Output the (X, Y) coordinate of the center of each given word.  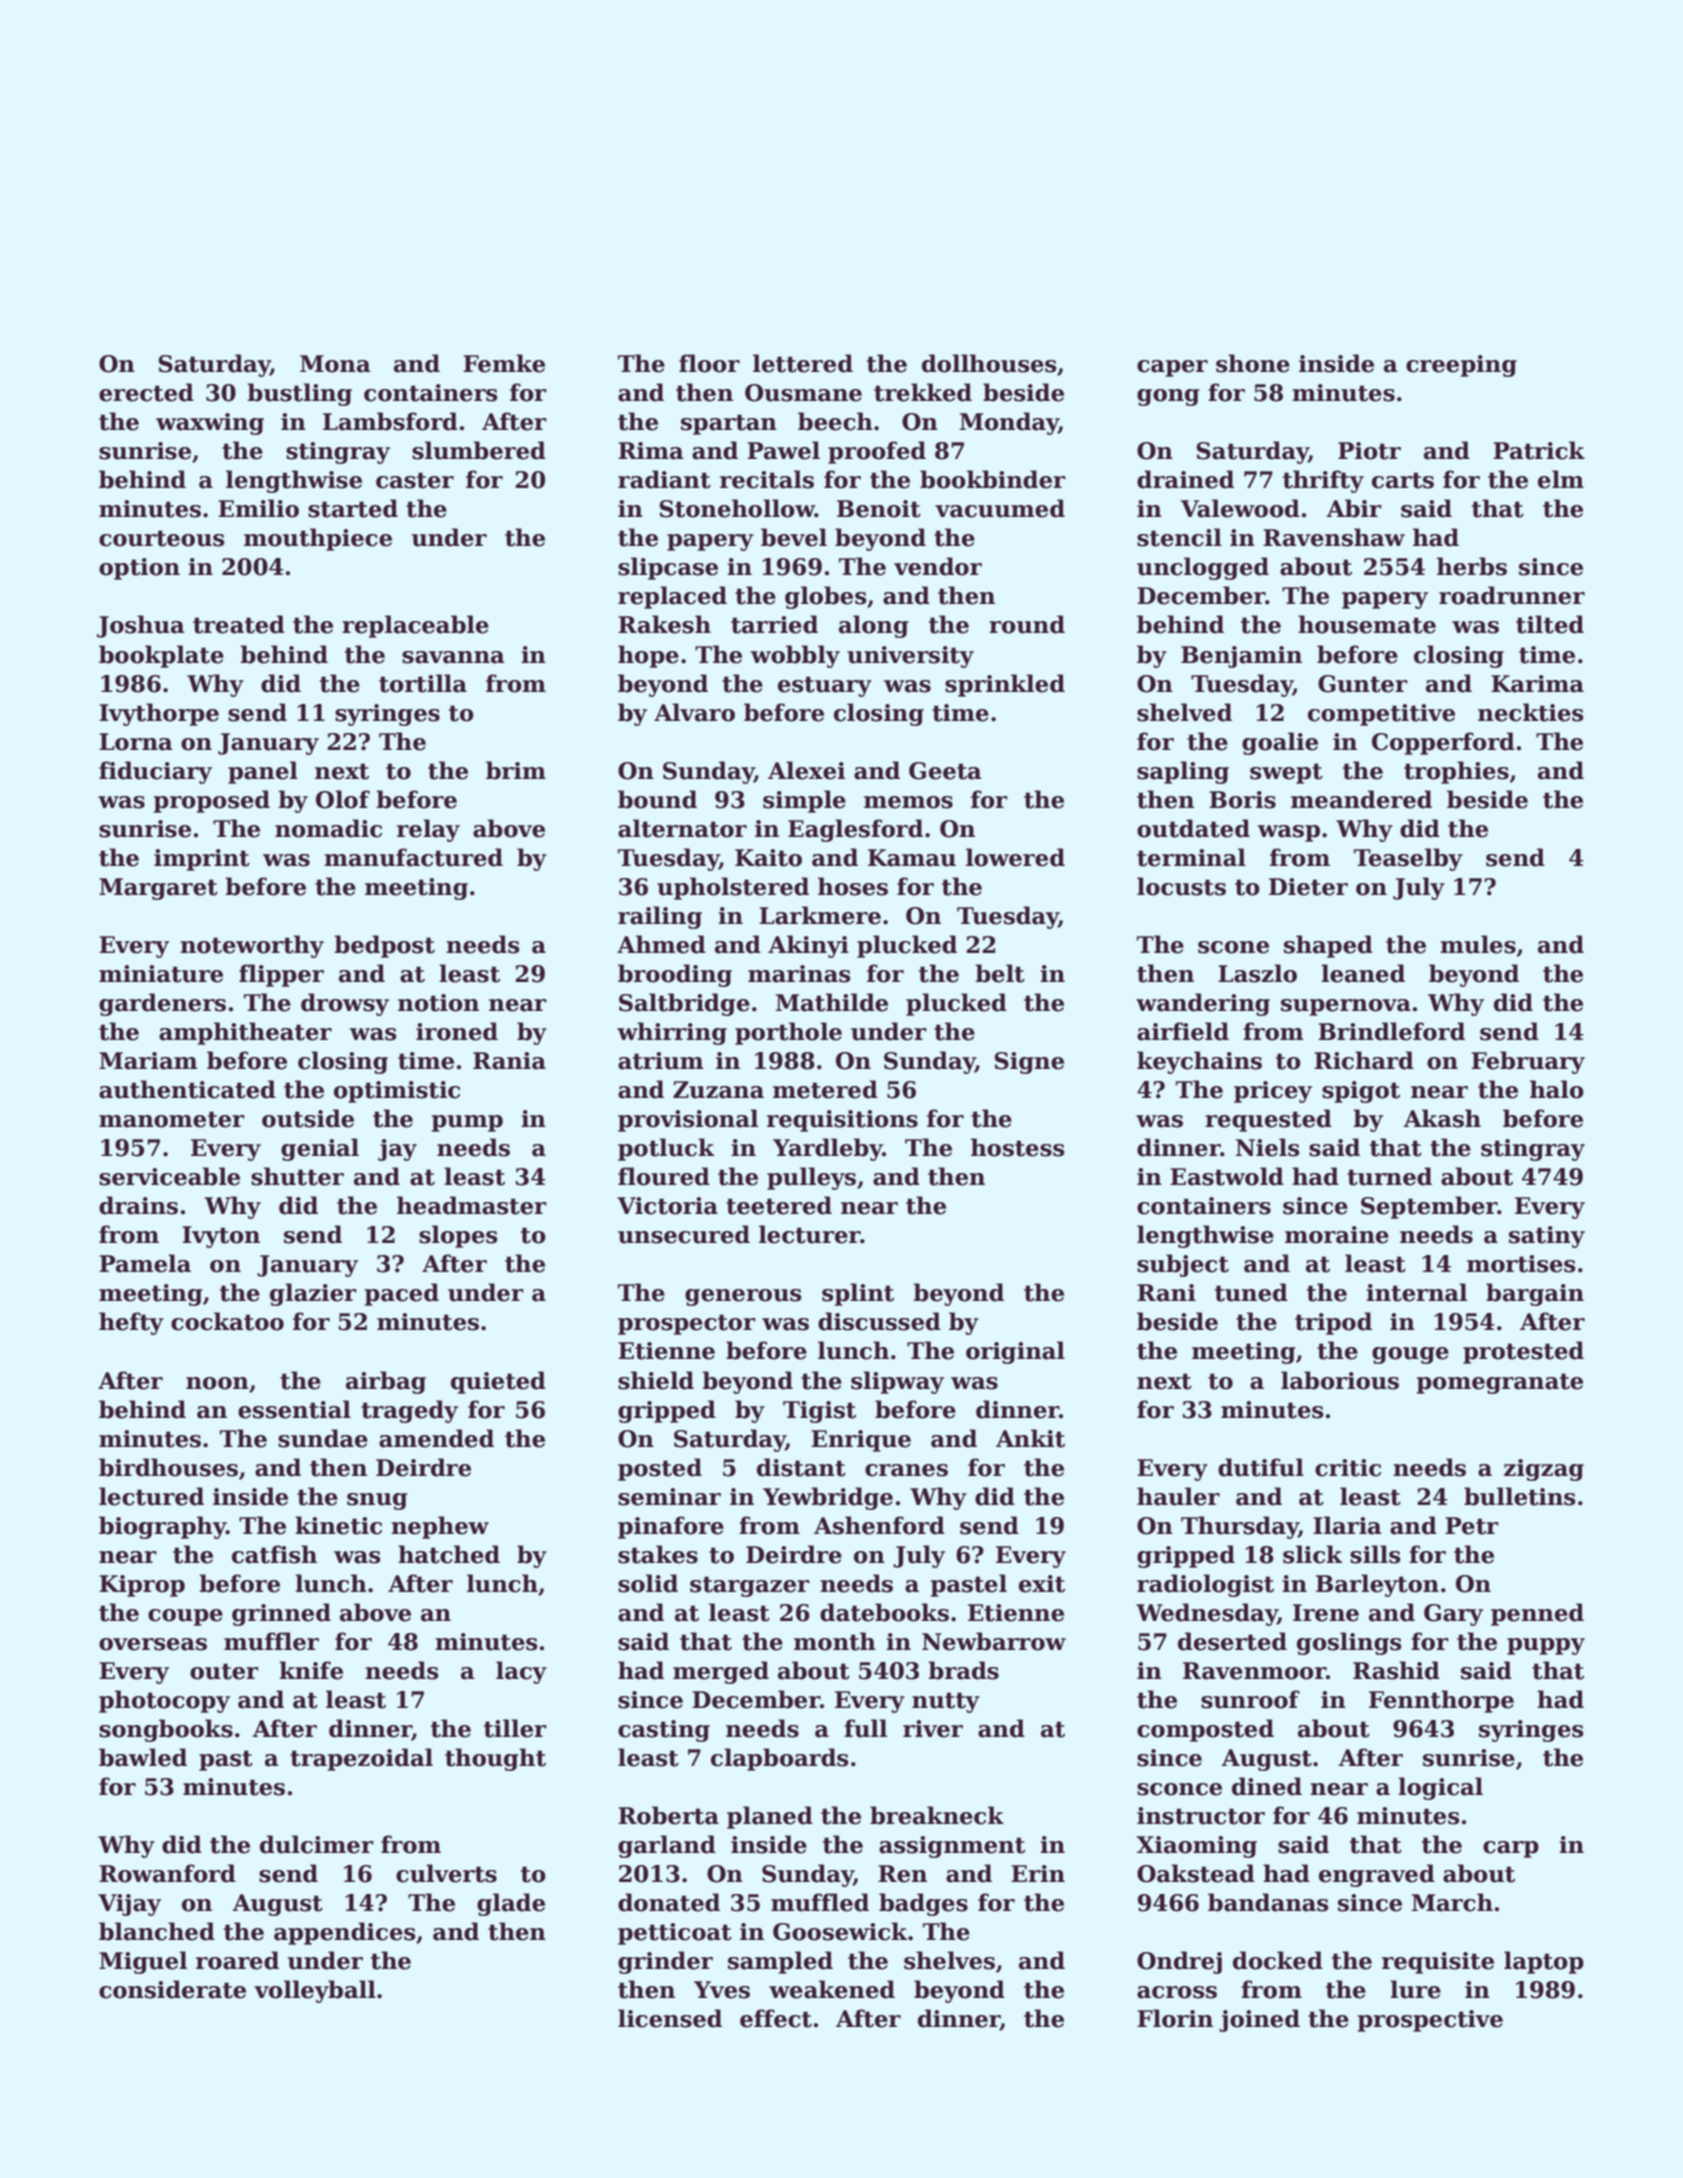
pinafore (671, 1527)
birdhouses (168, 1467)
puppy (1546, 1646)
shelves (949, 1960)
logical (1440, 1788)
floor (709, 363)
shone (1253, 363)
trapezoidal (361, 1759)
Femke (504, 363)
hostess (1018, 1147)
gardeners (162, 1004)
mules (1478, 944)
